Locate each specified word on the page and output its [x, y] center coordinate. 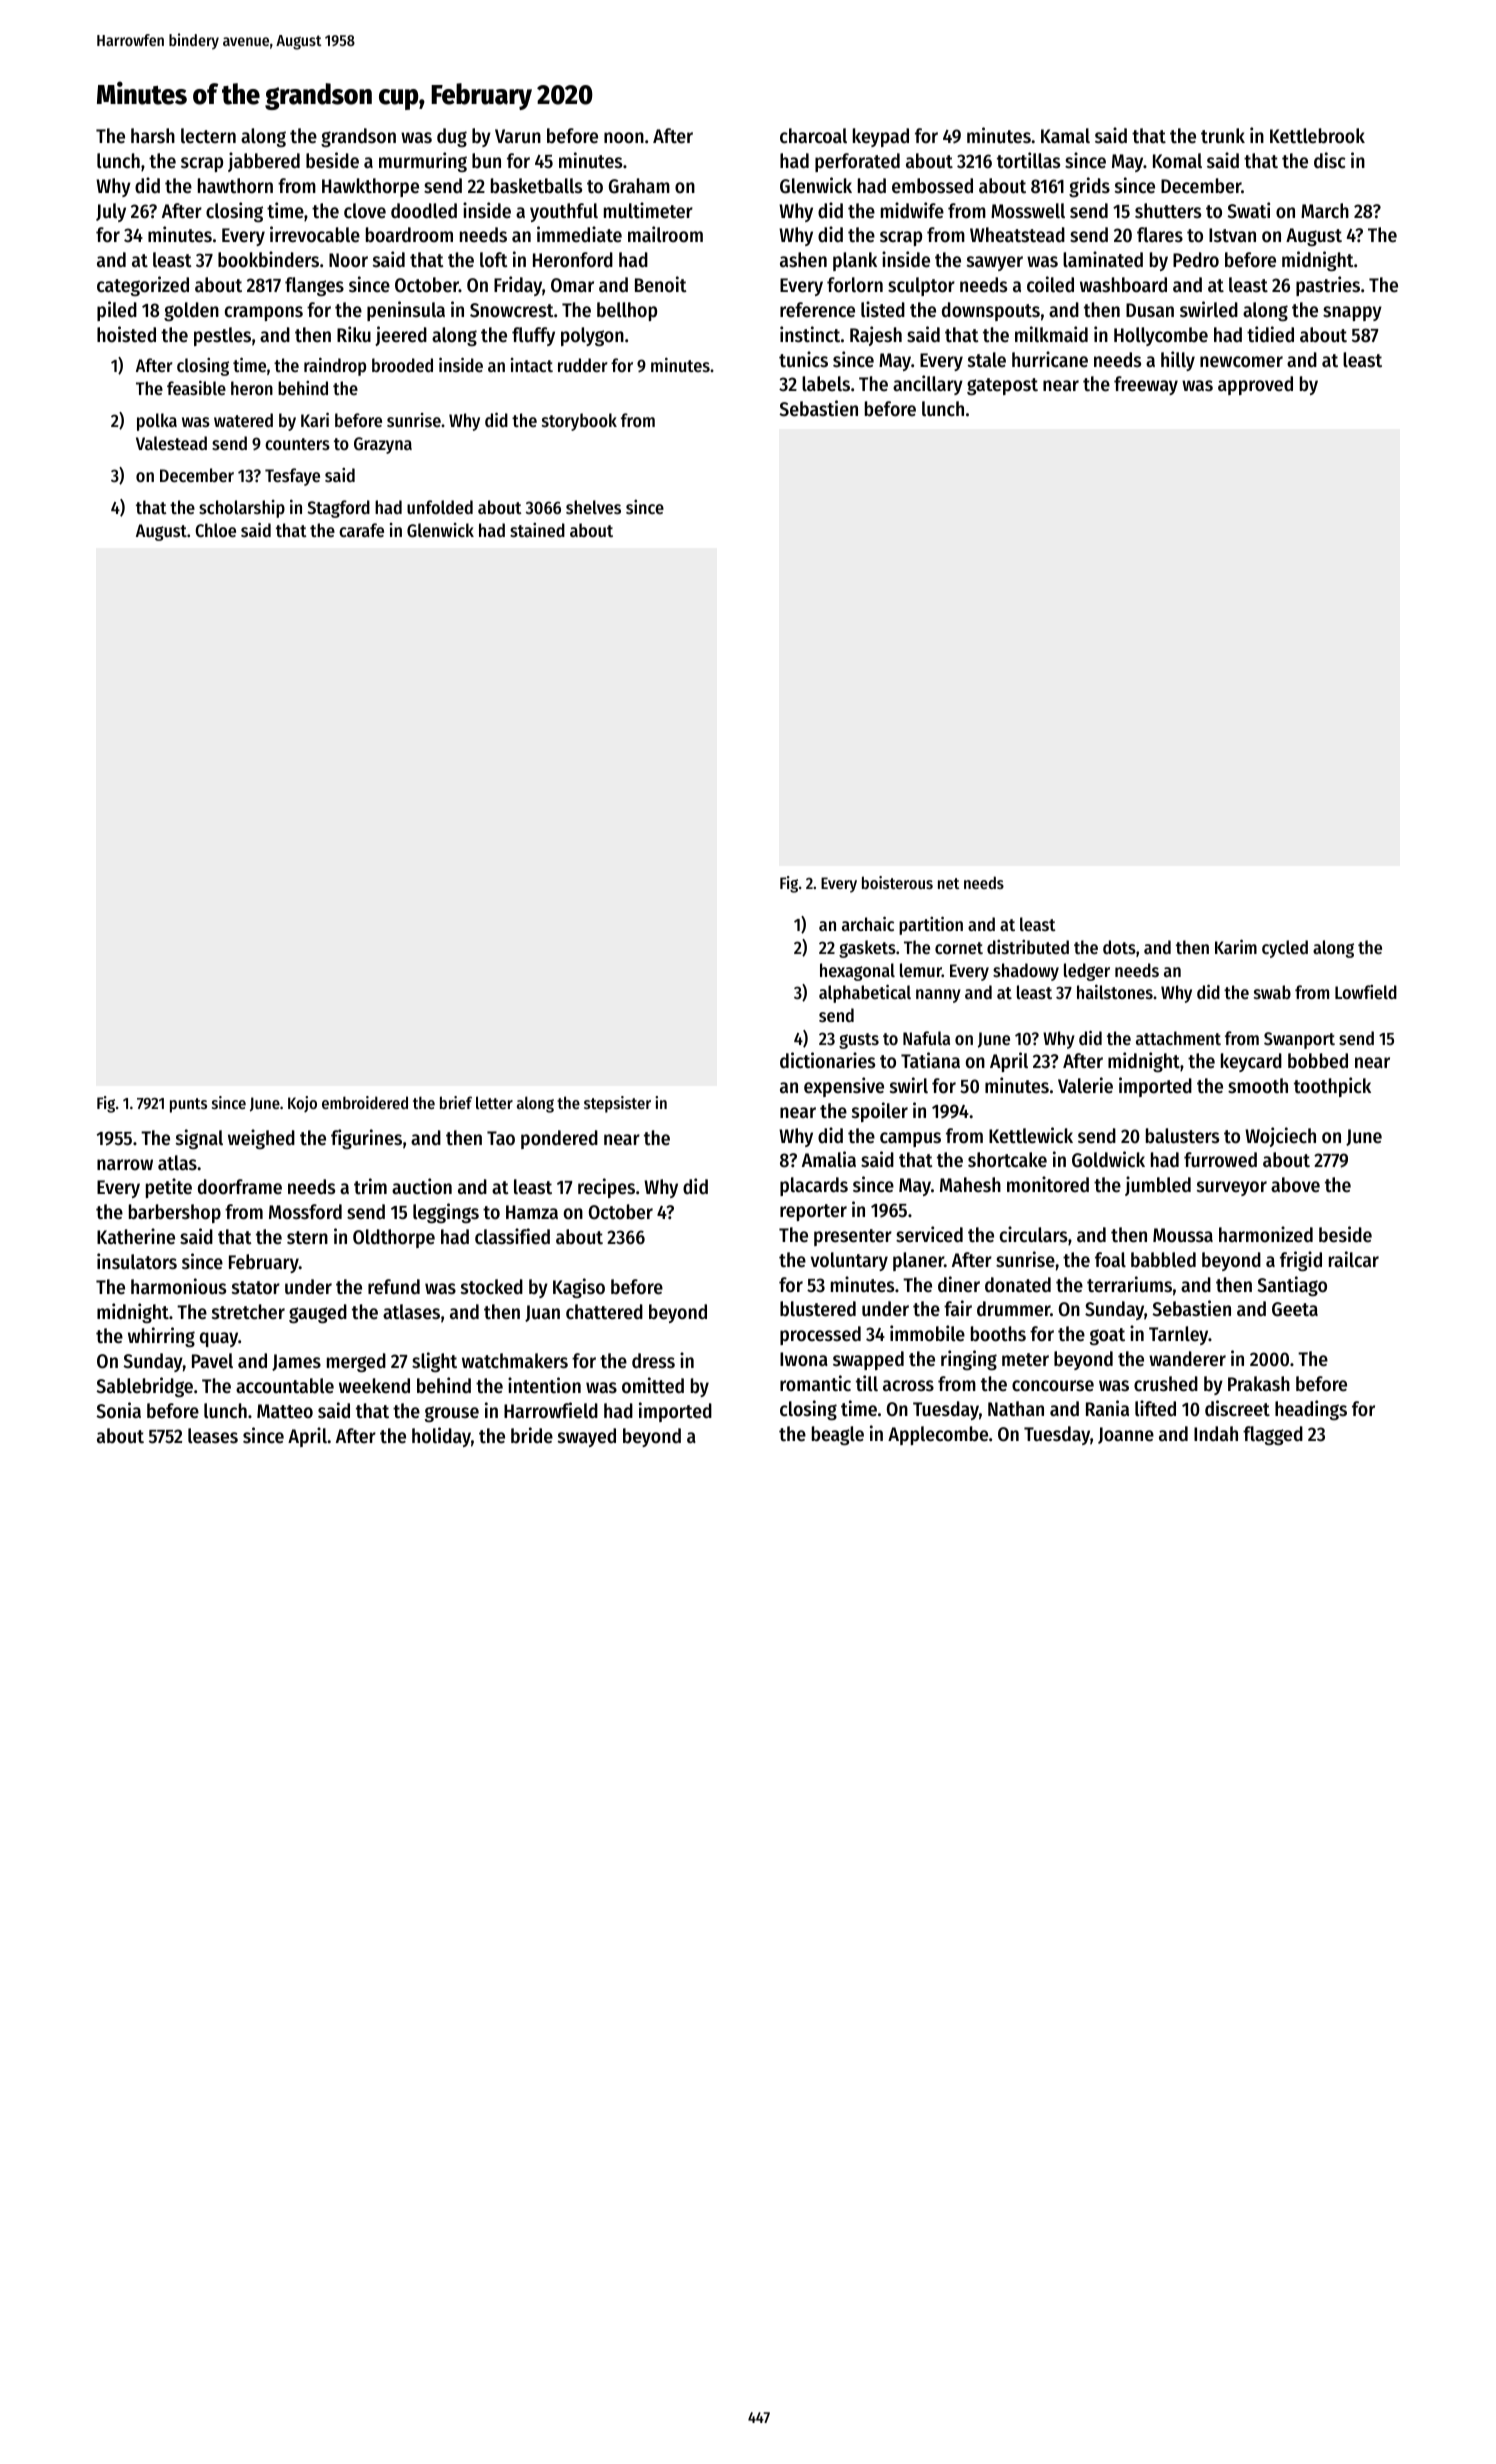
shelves [593, 507]
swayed [587, 1437]
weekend [374, 1386]
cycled [1285, 949]
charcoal [813, 136]
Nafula [926, 1038]
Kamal [1065, 136]
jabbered [264, 162]
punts [188, 1105]
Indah [1216, 1433]
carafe [361, 530]
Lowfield [1366, 992]
